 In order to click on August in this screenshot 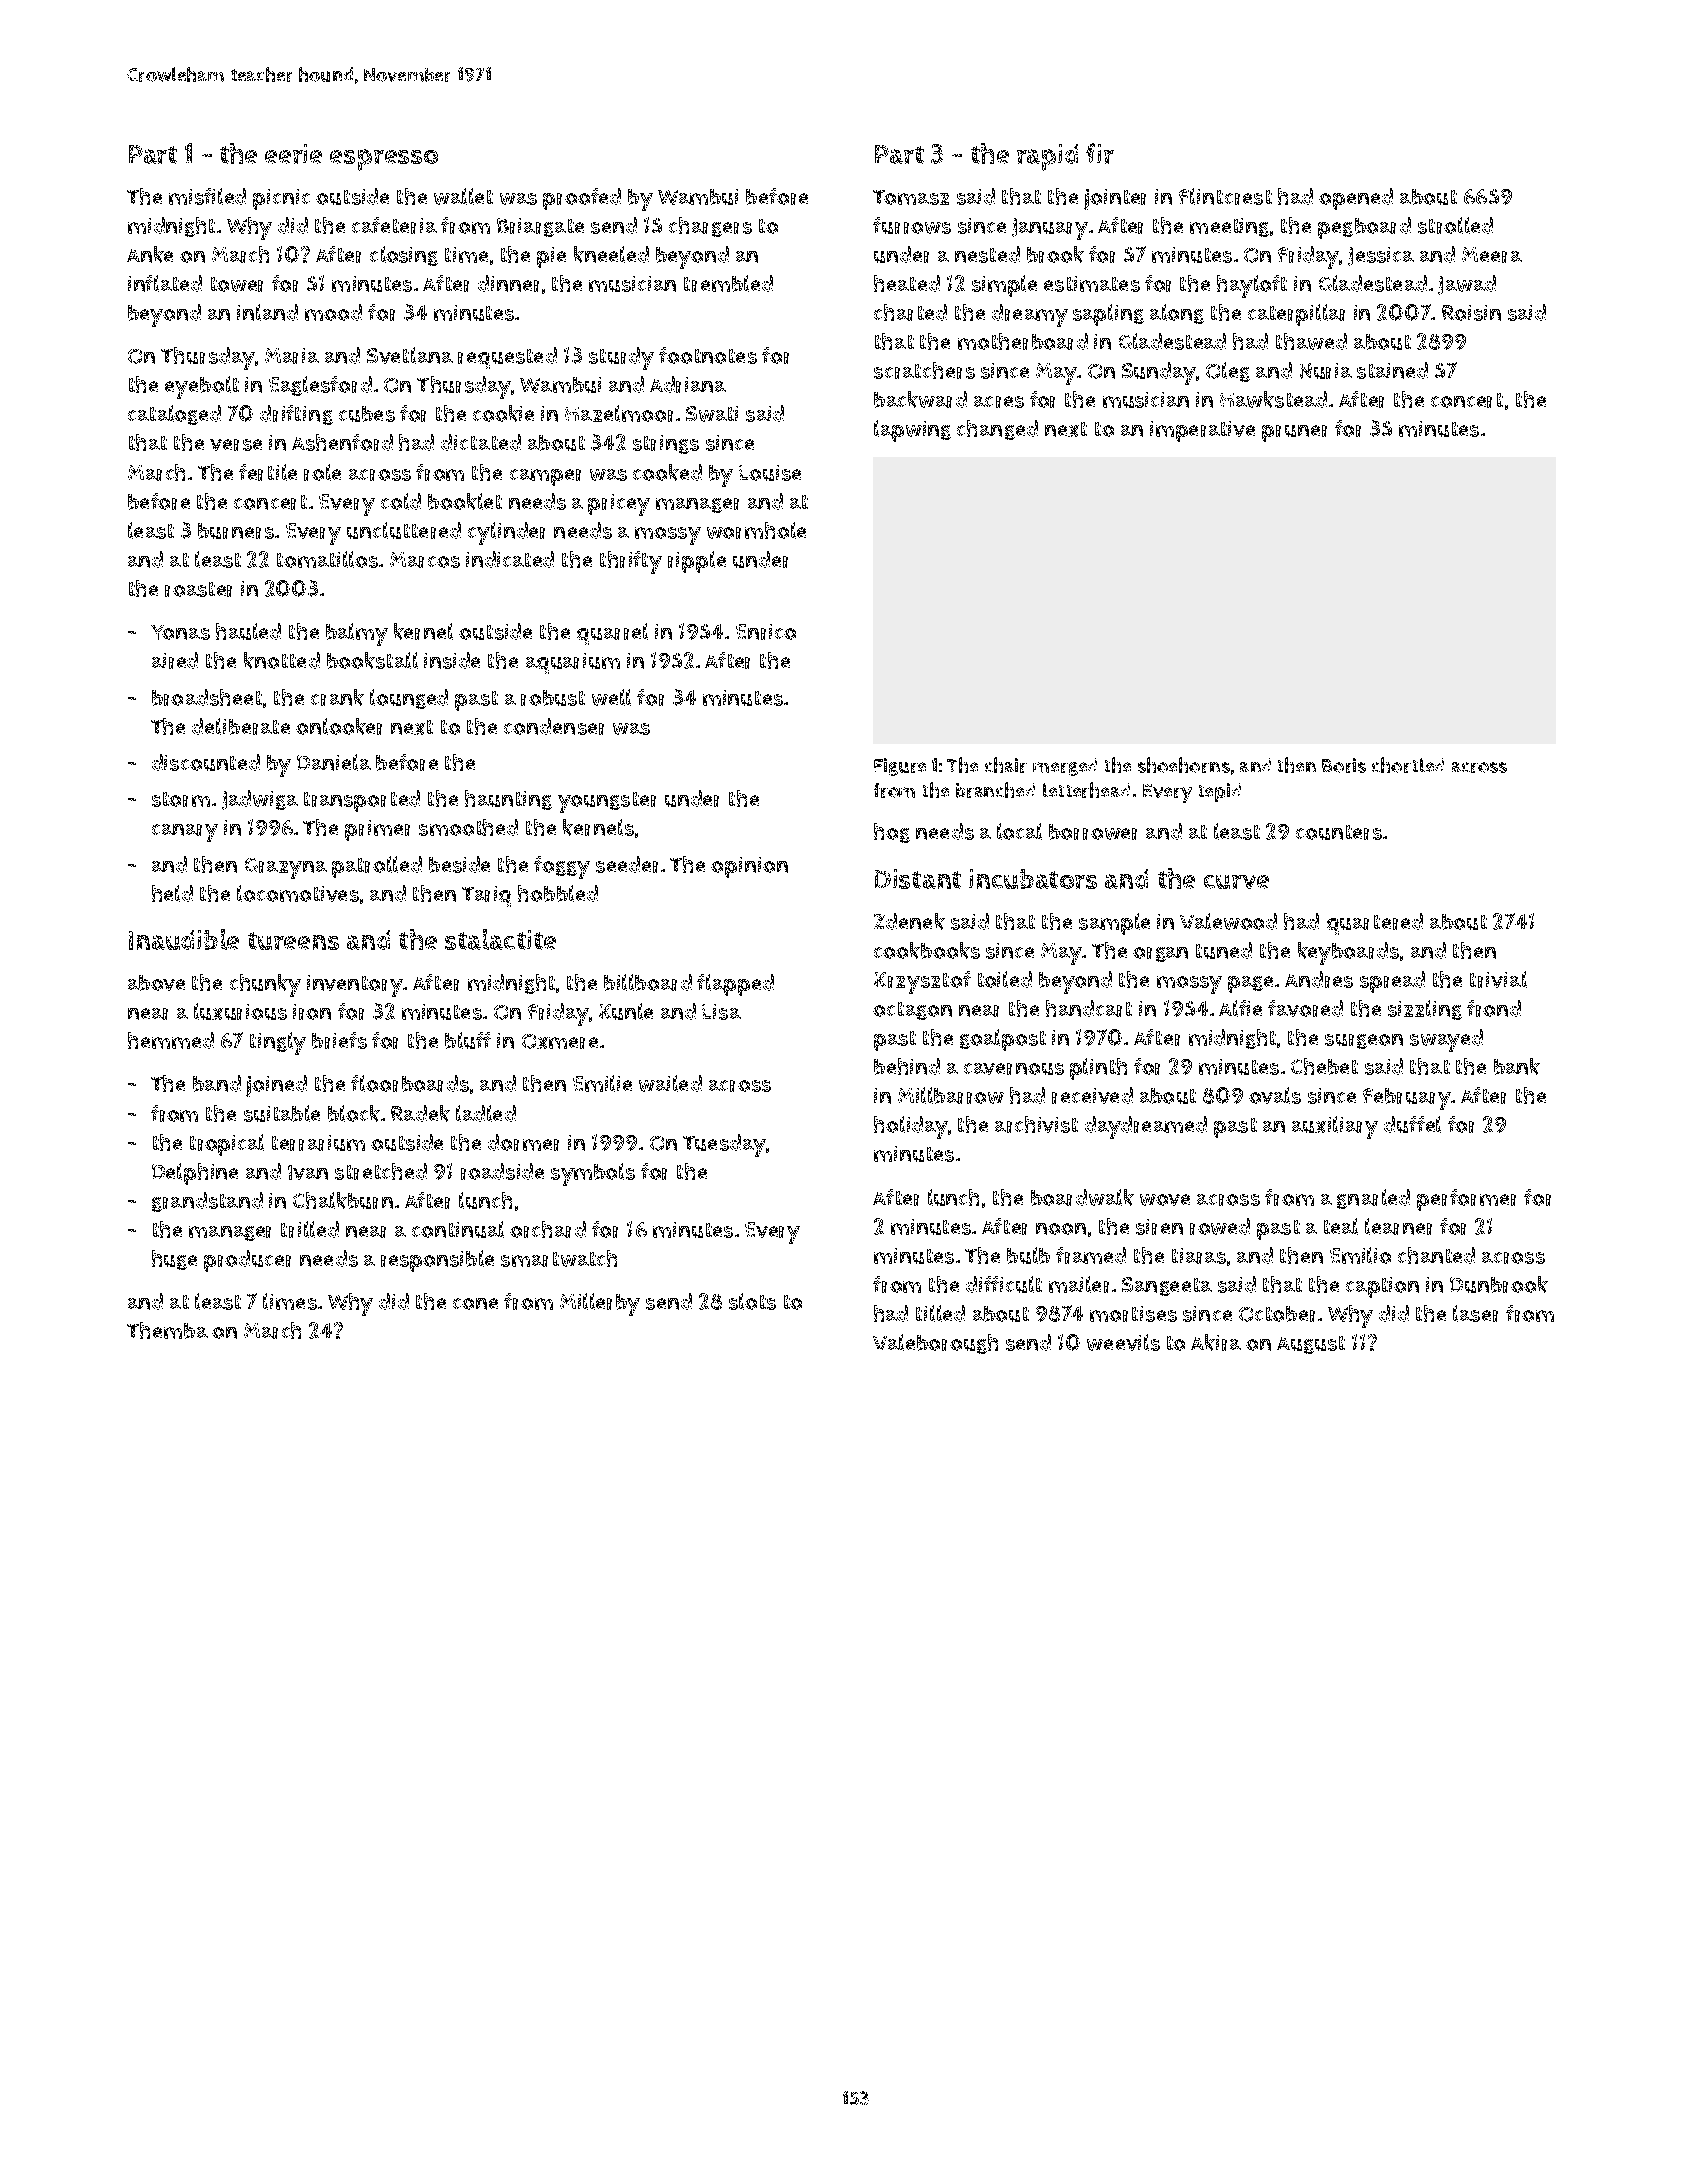, I will do `click(1311, 1345)`.
